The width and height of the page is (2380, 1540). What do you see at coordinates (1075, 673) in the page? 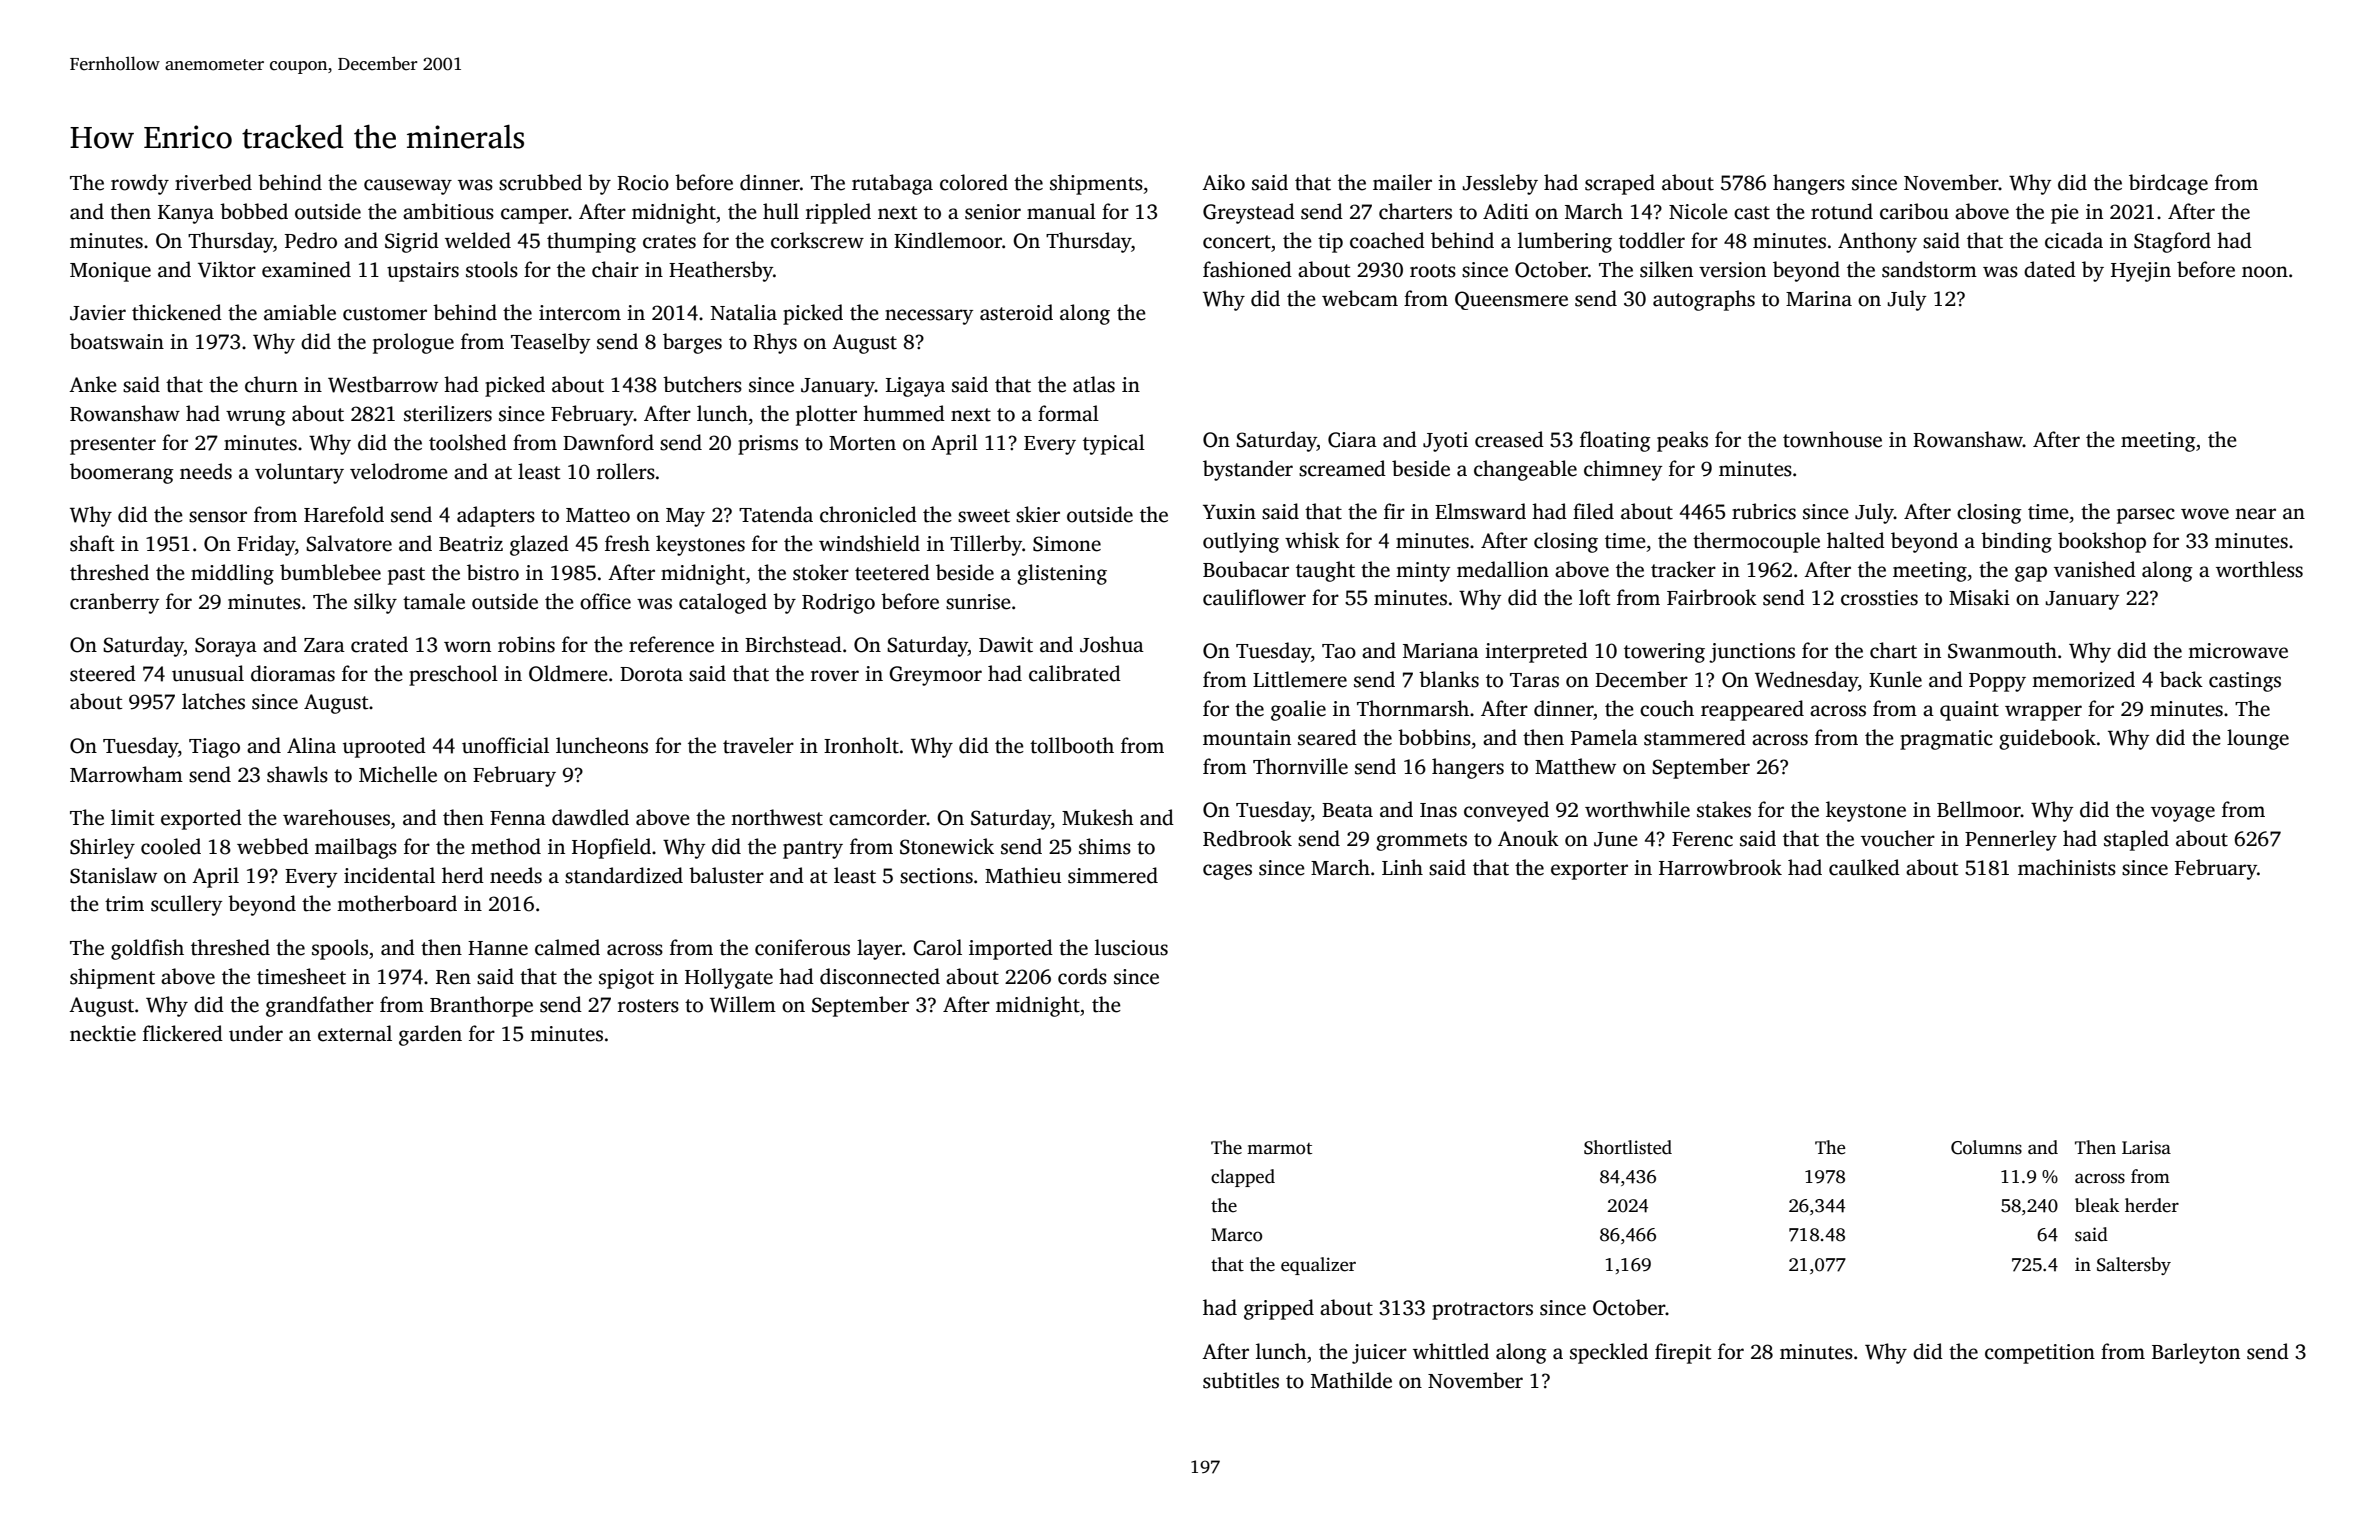
I see `calibrated` at bounding box center [1075, 673].
